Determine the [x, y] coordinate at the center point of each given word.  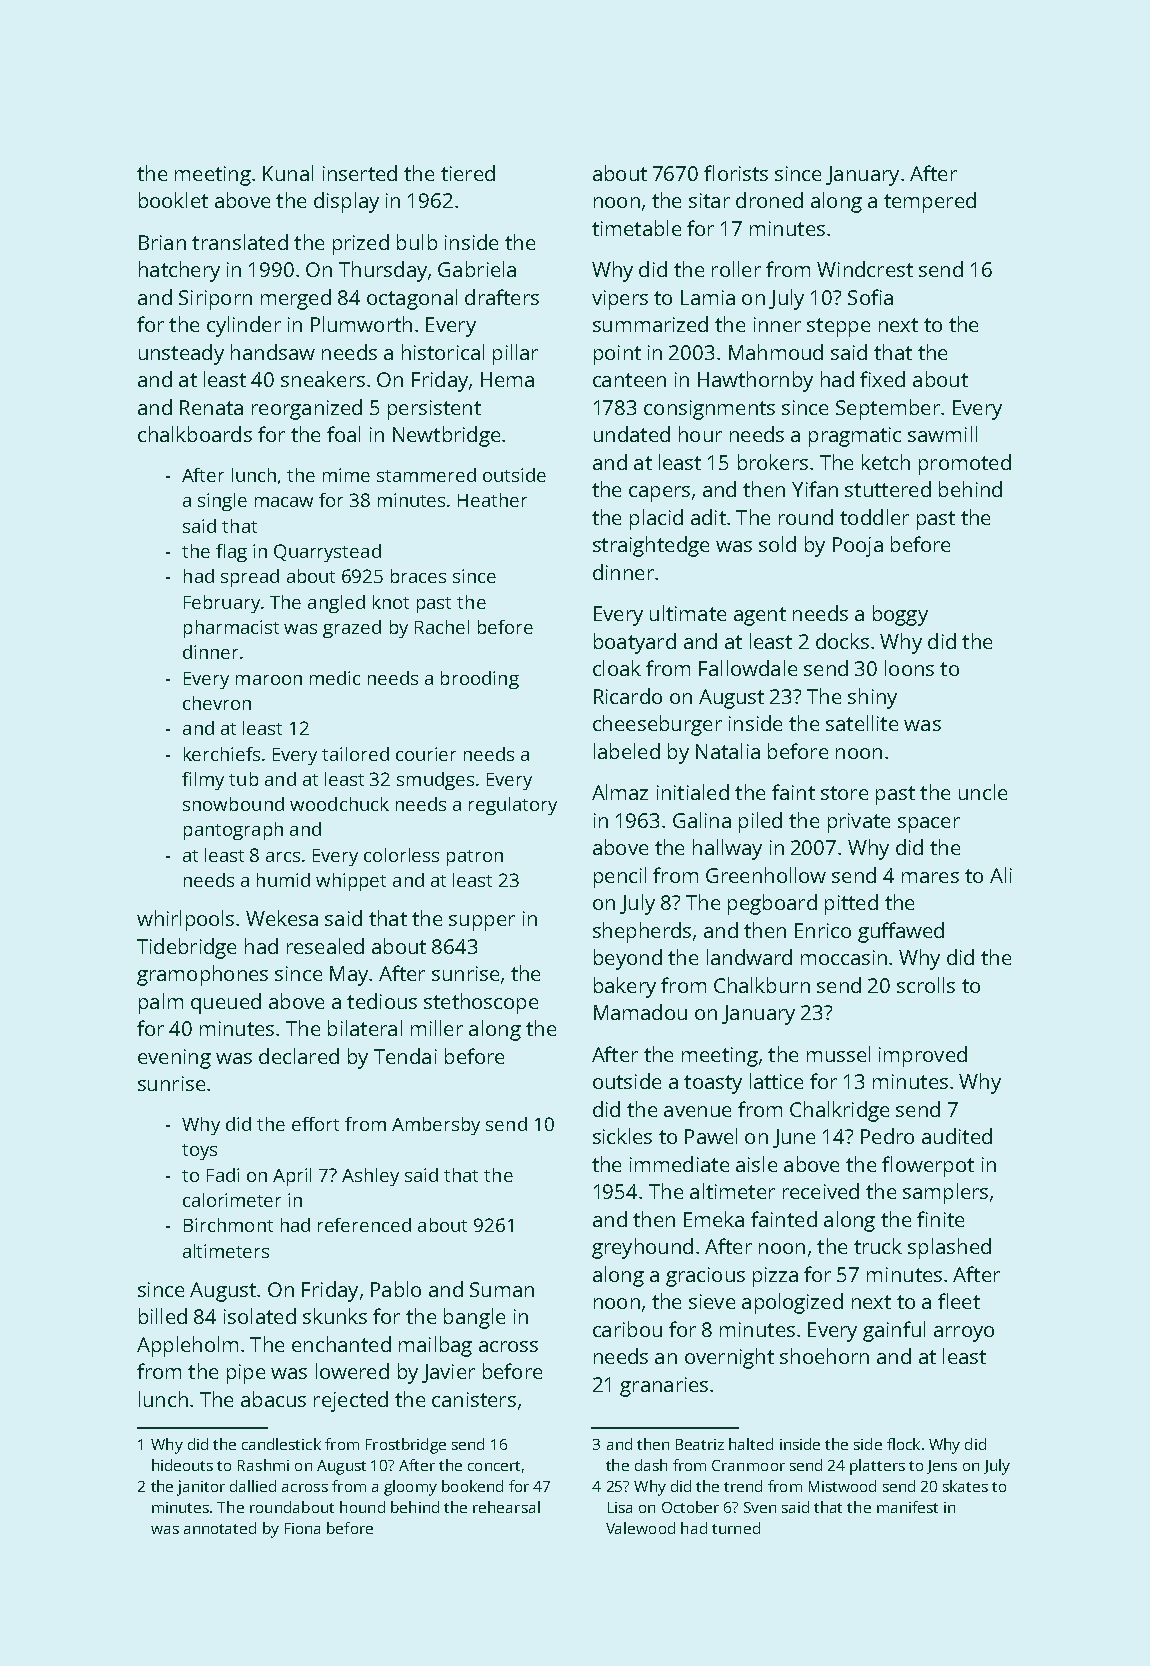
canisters [474, 1399]
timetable [636, 228]
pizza [775, 1277]
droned [769, 200]
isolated [260, 1316]
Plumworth [361, 324]
